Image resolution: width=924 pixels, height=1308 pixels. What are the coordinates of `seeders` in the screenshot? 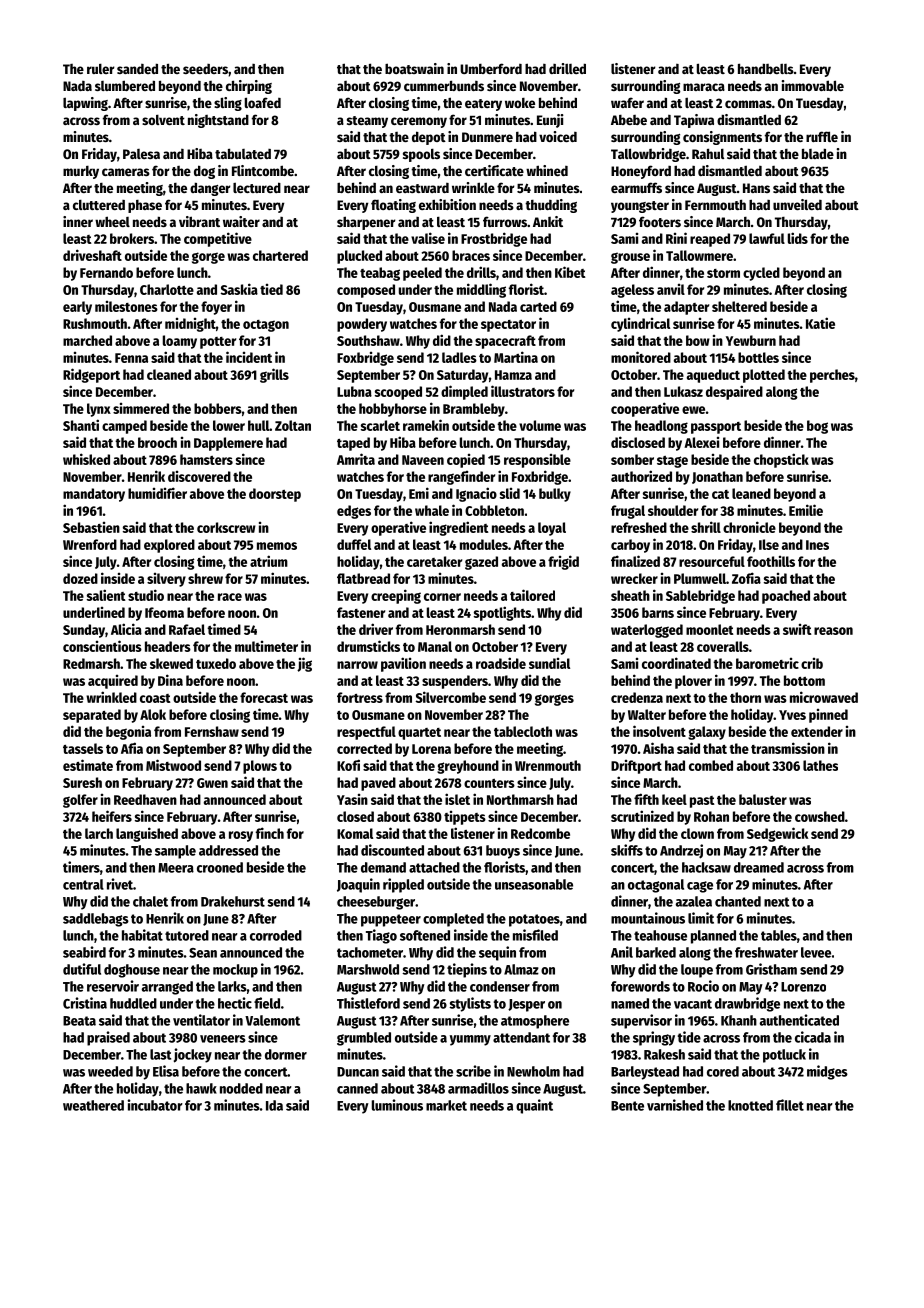 It's located at (205, 69).
